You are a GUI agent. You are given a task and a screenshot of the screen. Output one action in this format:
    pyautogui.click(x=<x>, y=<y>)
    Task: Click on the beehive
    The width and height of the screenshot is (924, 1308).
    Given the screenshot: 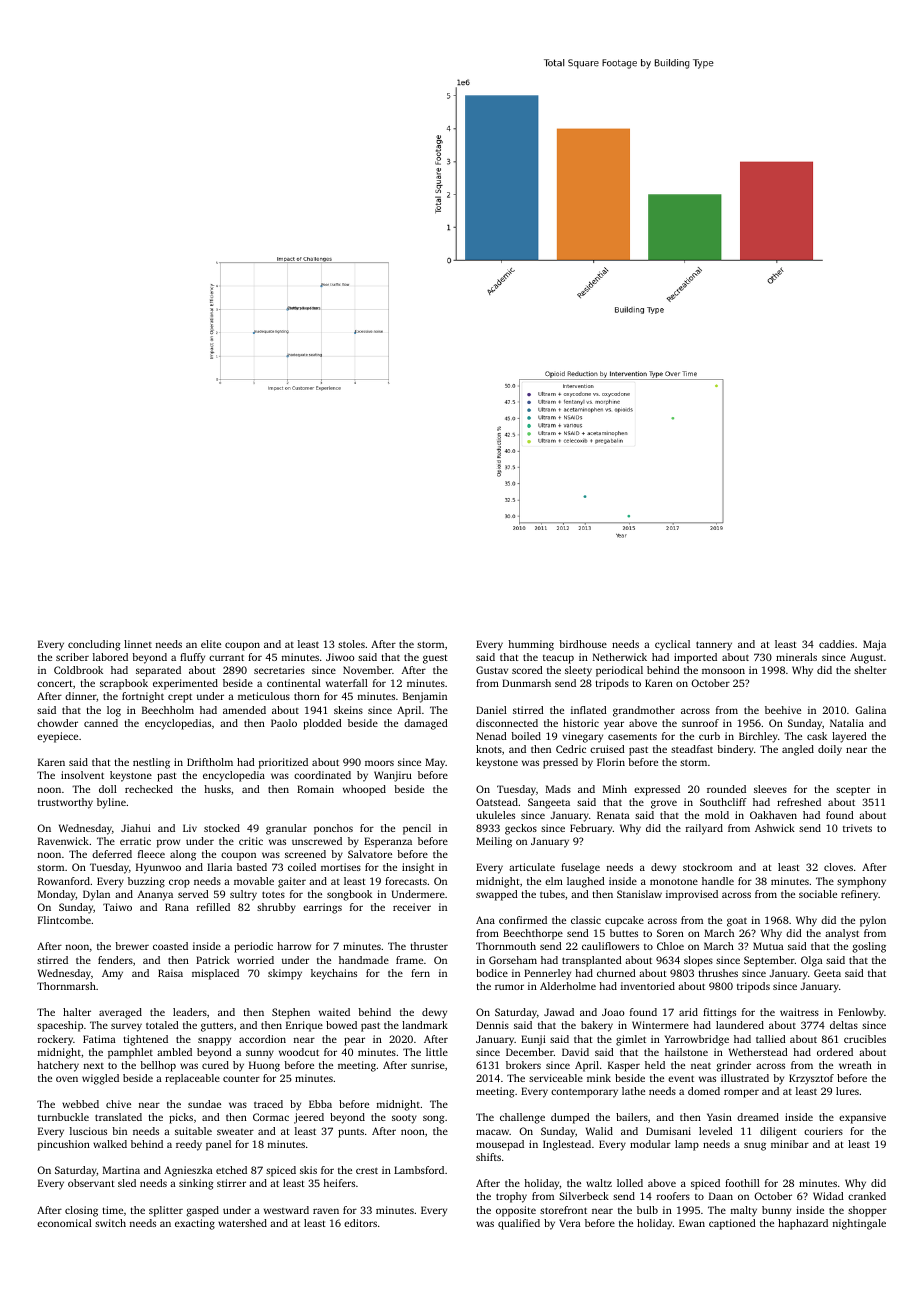 What is the action you would take?
    pyautogui.click(x=783, y=710)
